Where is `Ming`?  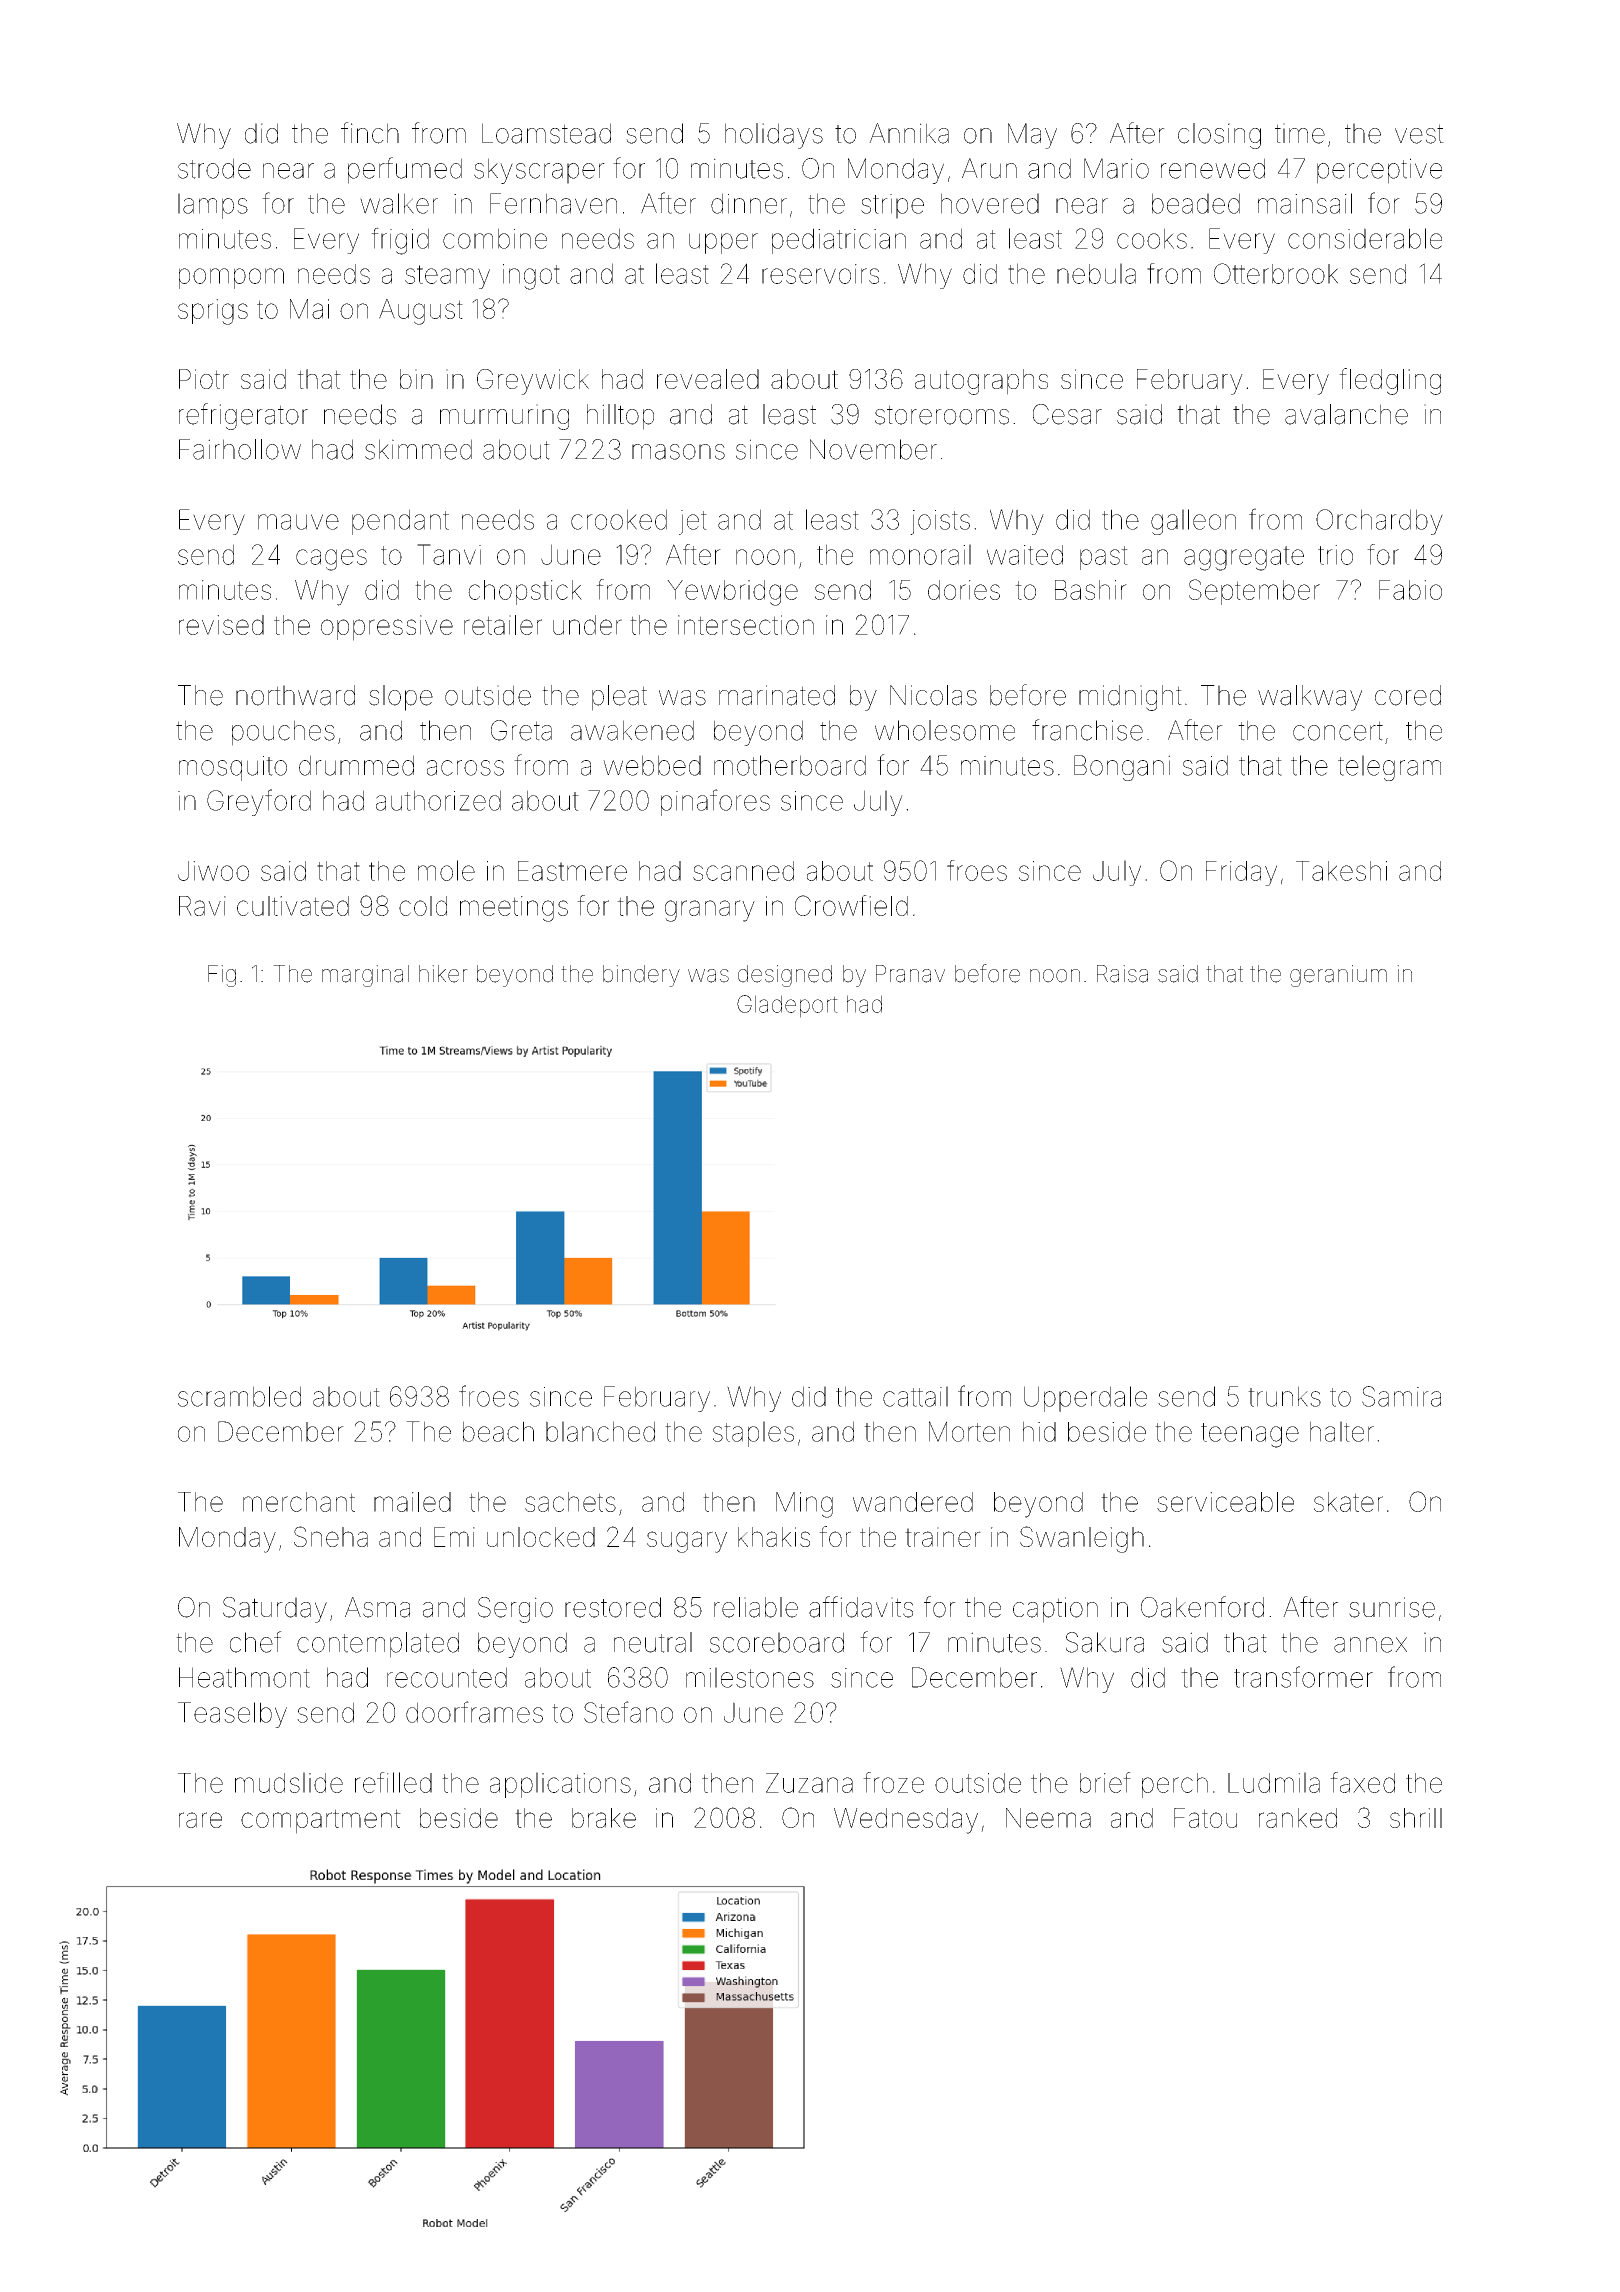
Ming is located at coordinates (804, 1505).
